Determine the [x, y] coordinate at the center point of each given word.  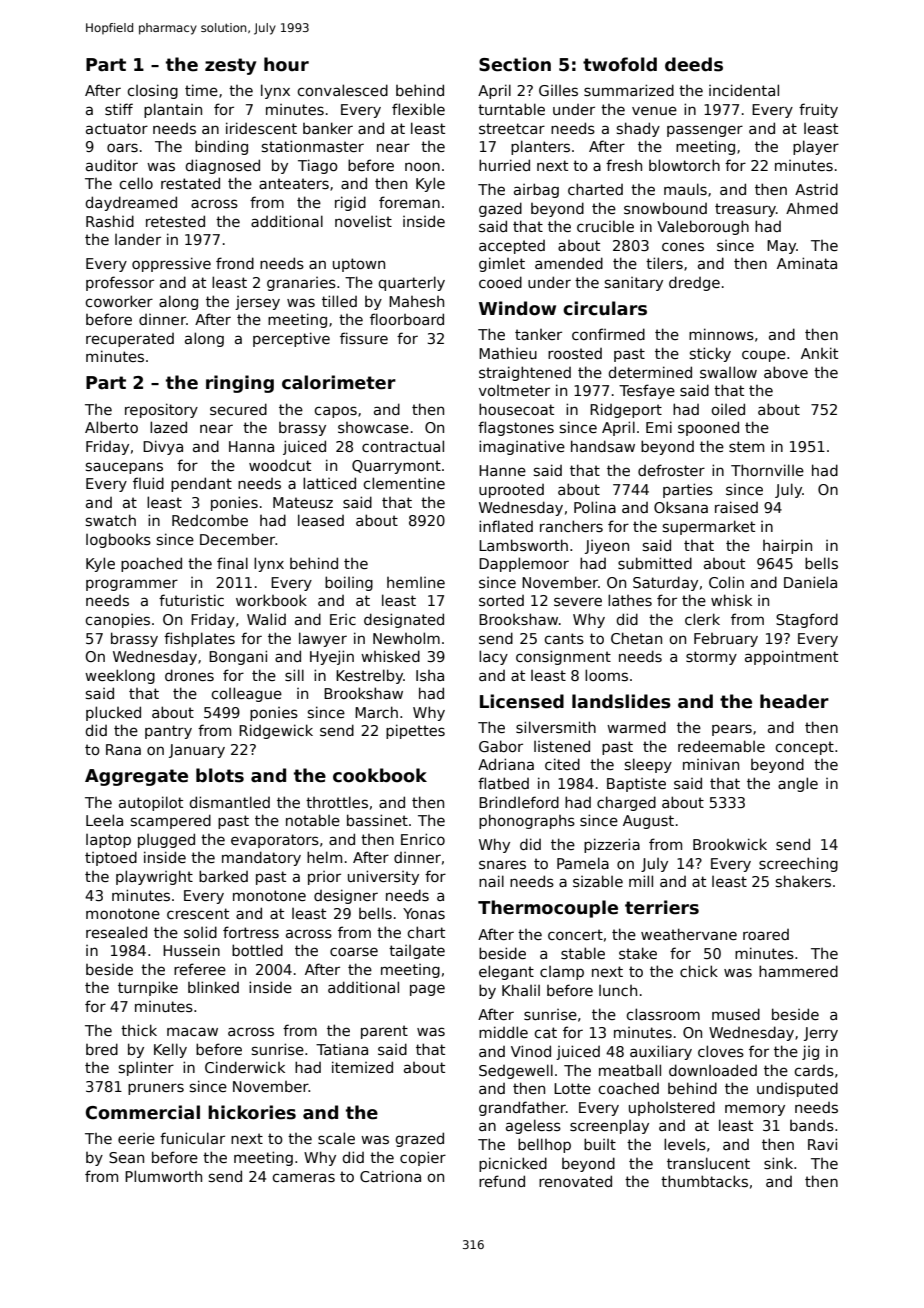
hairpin [787, 546]
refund [502, 1181]
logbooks [118, 540]
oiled [728, 409]
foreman [409, 202]
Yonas [424, 913]
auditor [112, 165]
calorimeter [339, 382]
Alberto [111, 427]
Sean [126, 1157]
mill [641, 881]
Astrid [816, 189]
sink [778, 1163]
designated [404, 620]
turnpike [148, 988]
